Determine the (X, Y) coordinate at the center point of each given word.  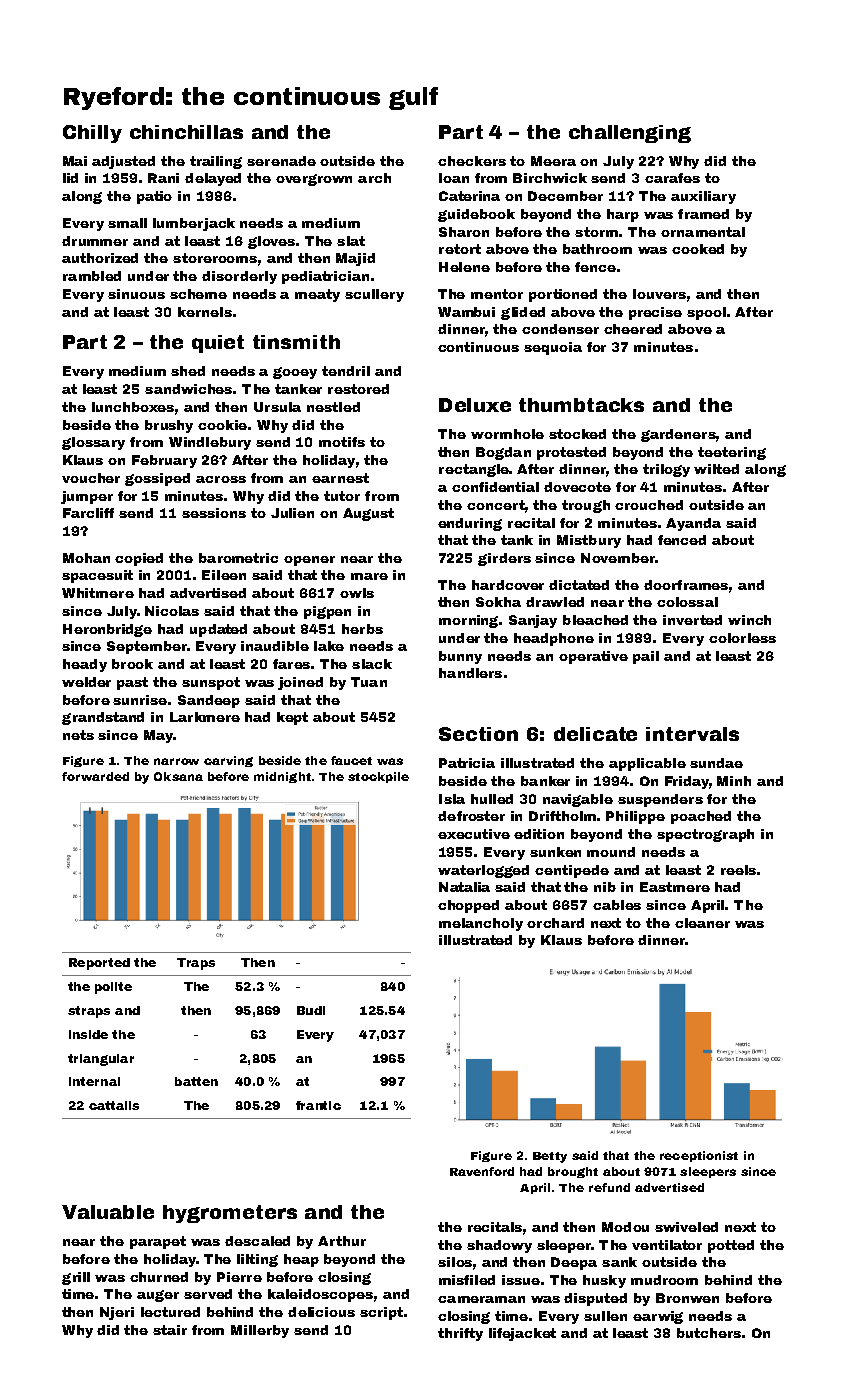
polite (113, 988)
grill (76, 1278)
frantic (318, 1105)
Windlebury (210, 443)
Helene (464, 267)
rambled (92, 276)
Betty (550, 1157)
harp (623, 215)
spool (706, 313)
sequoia (553, 348)
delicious (321, 1312)
